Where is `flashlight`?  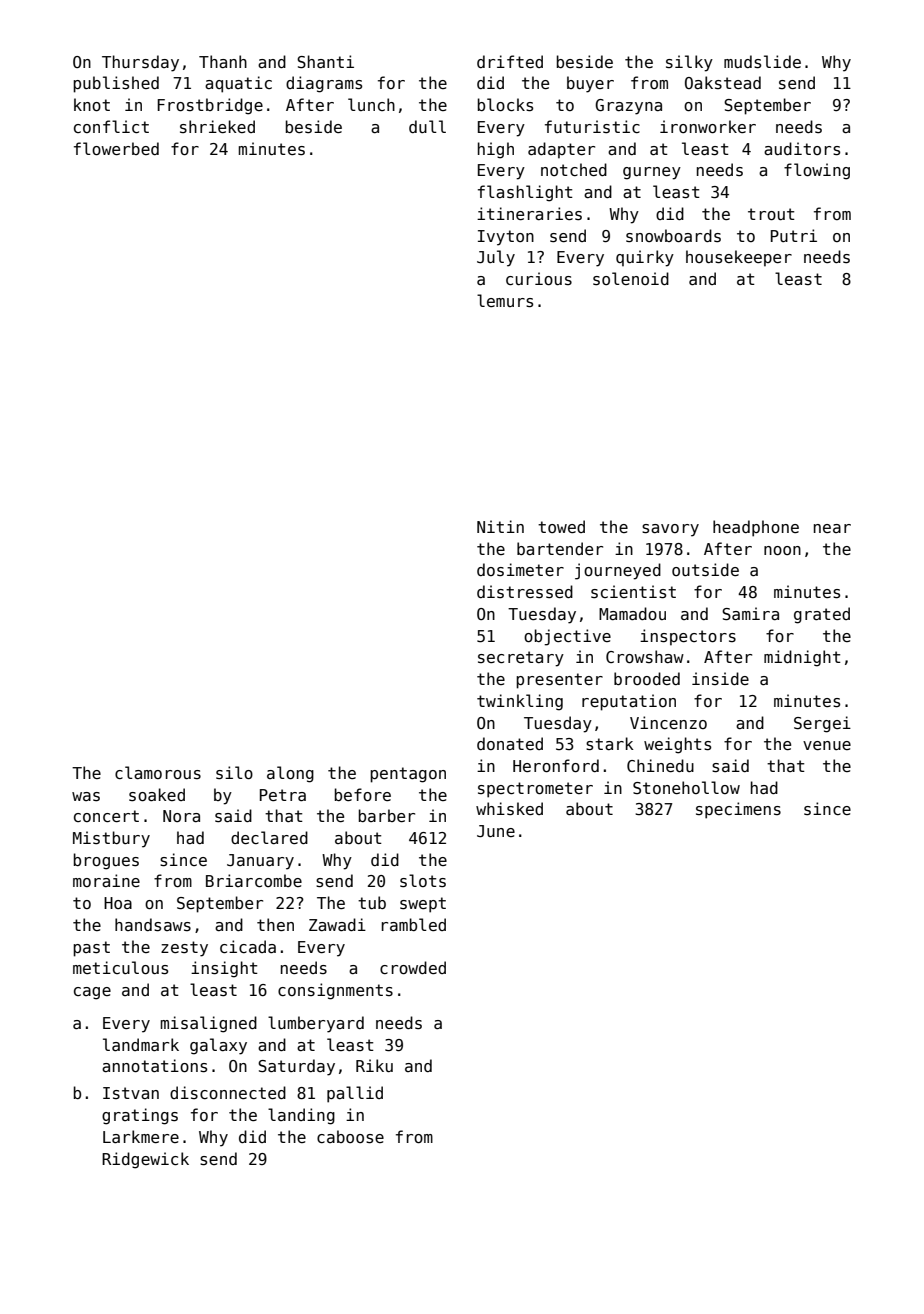
flashlight is located at coordinates (525, 193).
